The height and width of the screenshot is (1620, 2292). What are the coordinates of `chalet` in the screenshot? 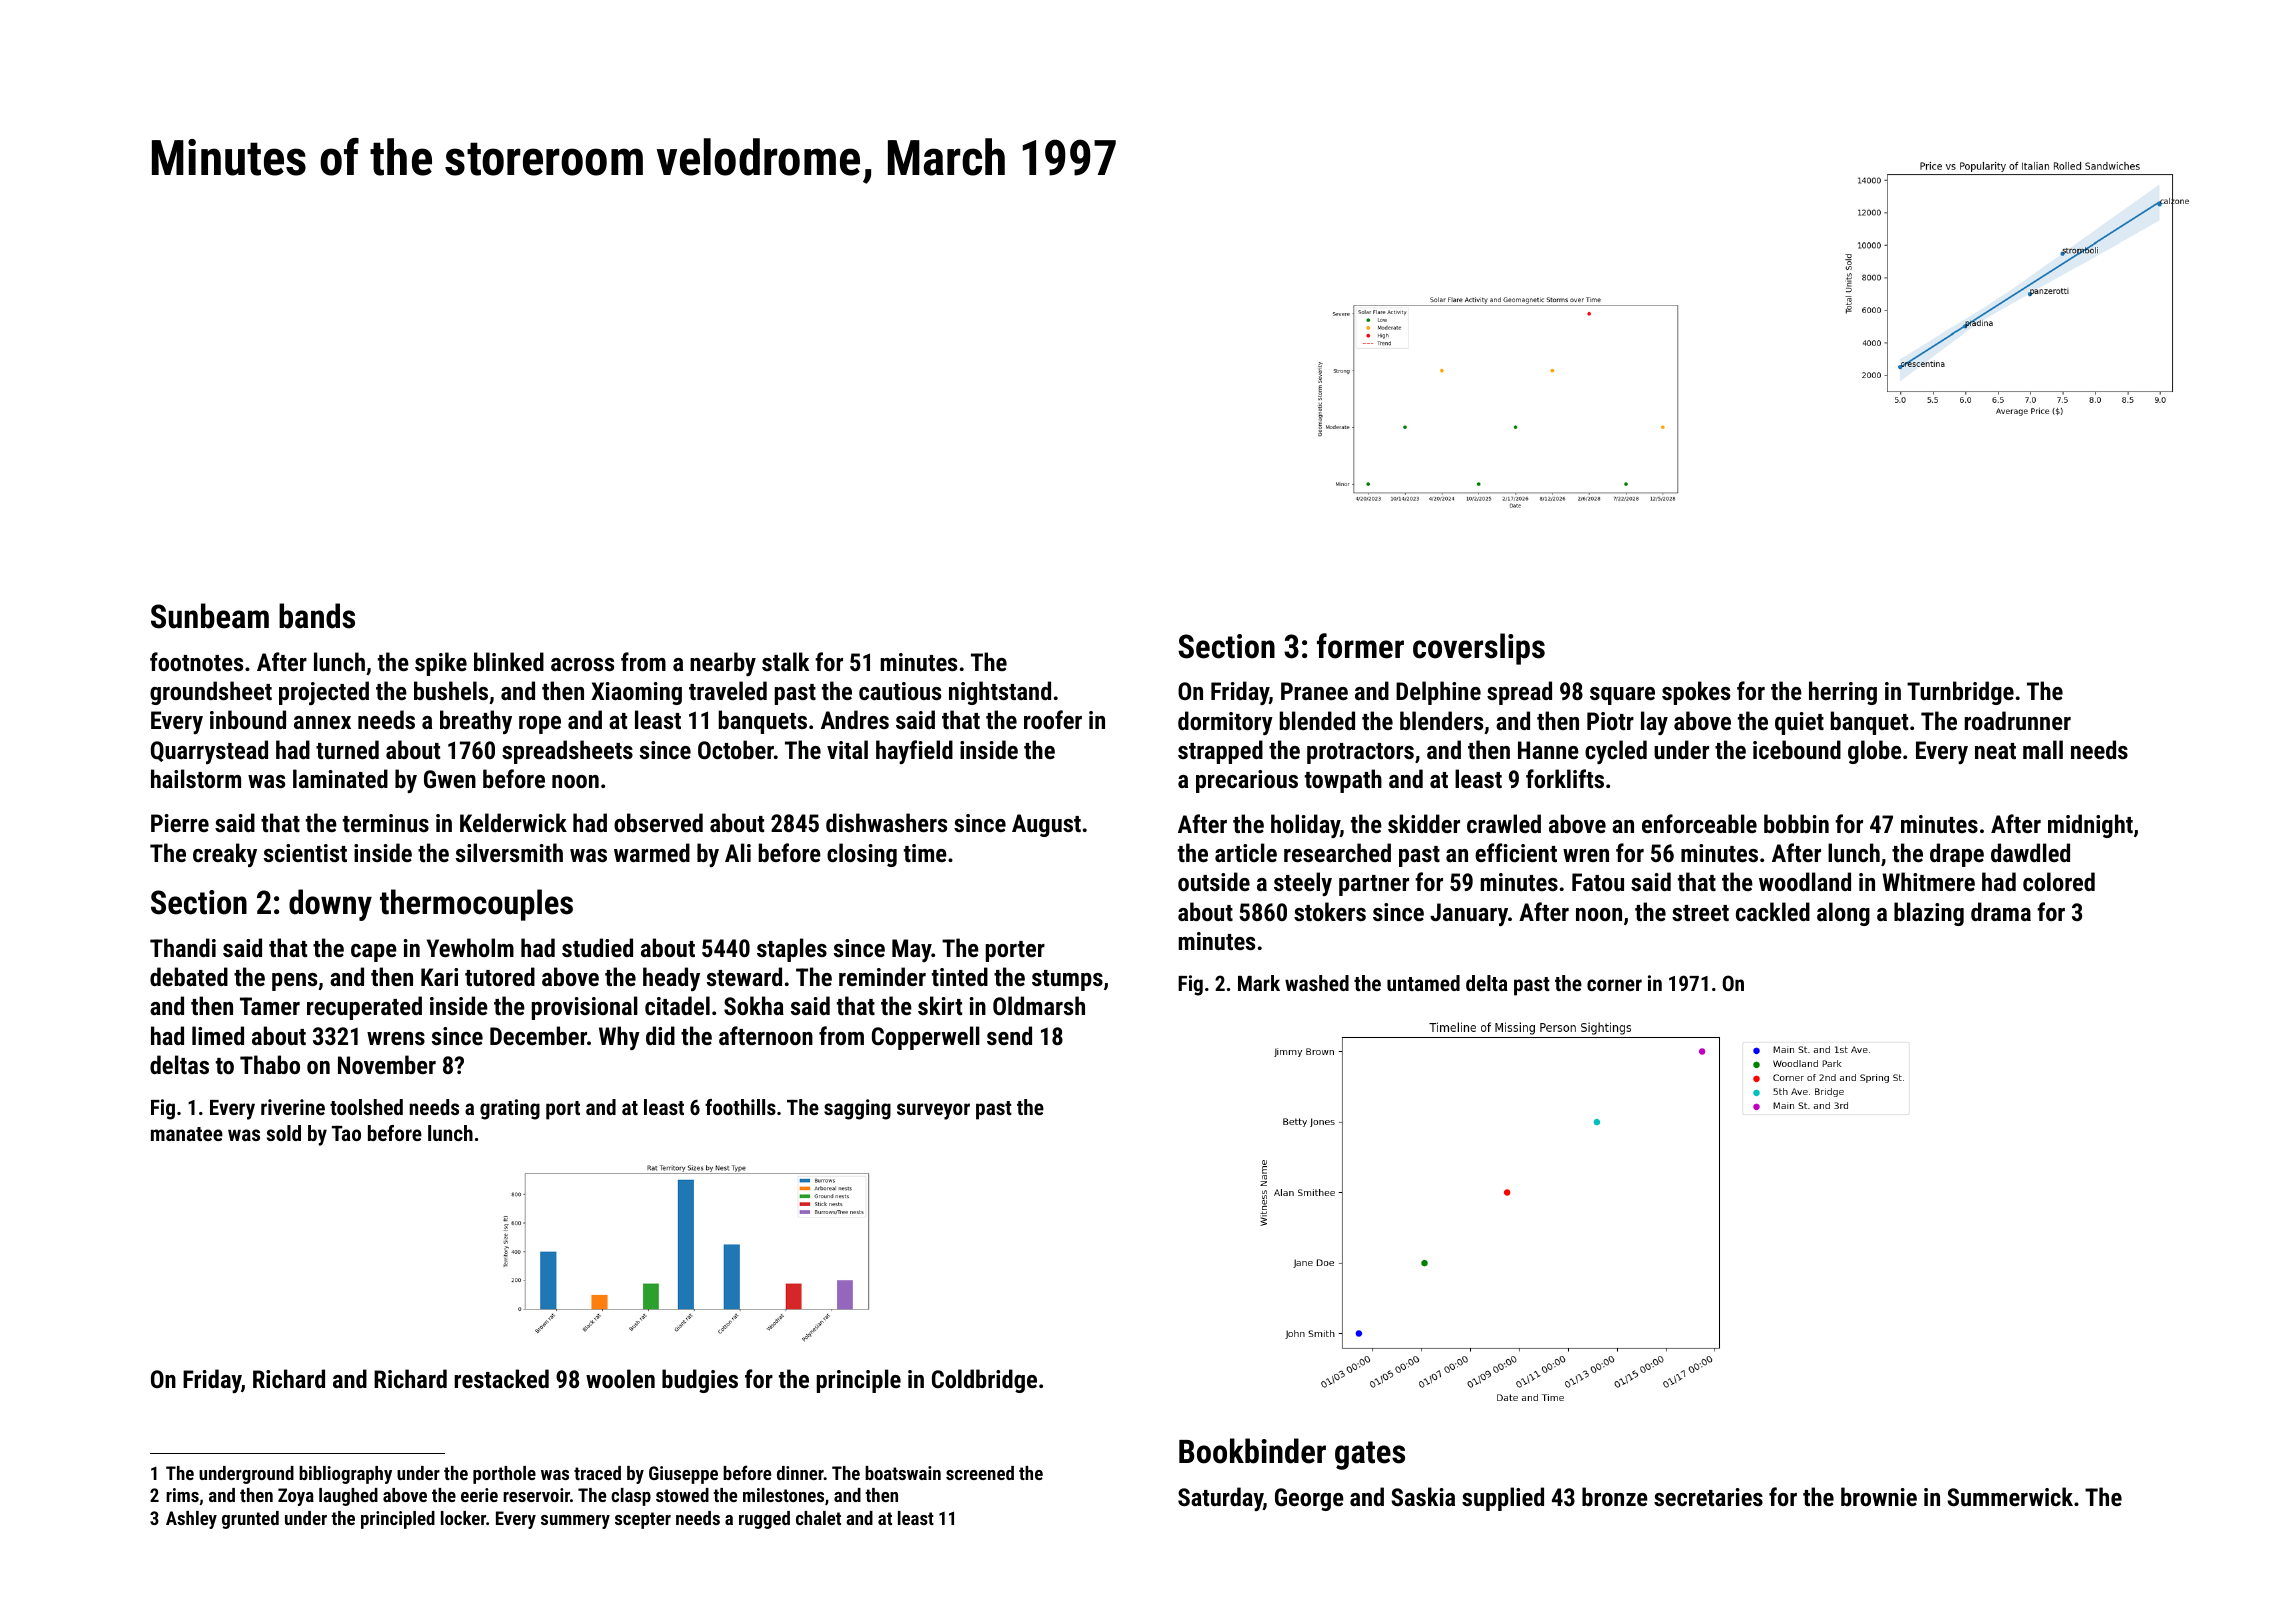 It's located at (818, 1518).
